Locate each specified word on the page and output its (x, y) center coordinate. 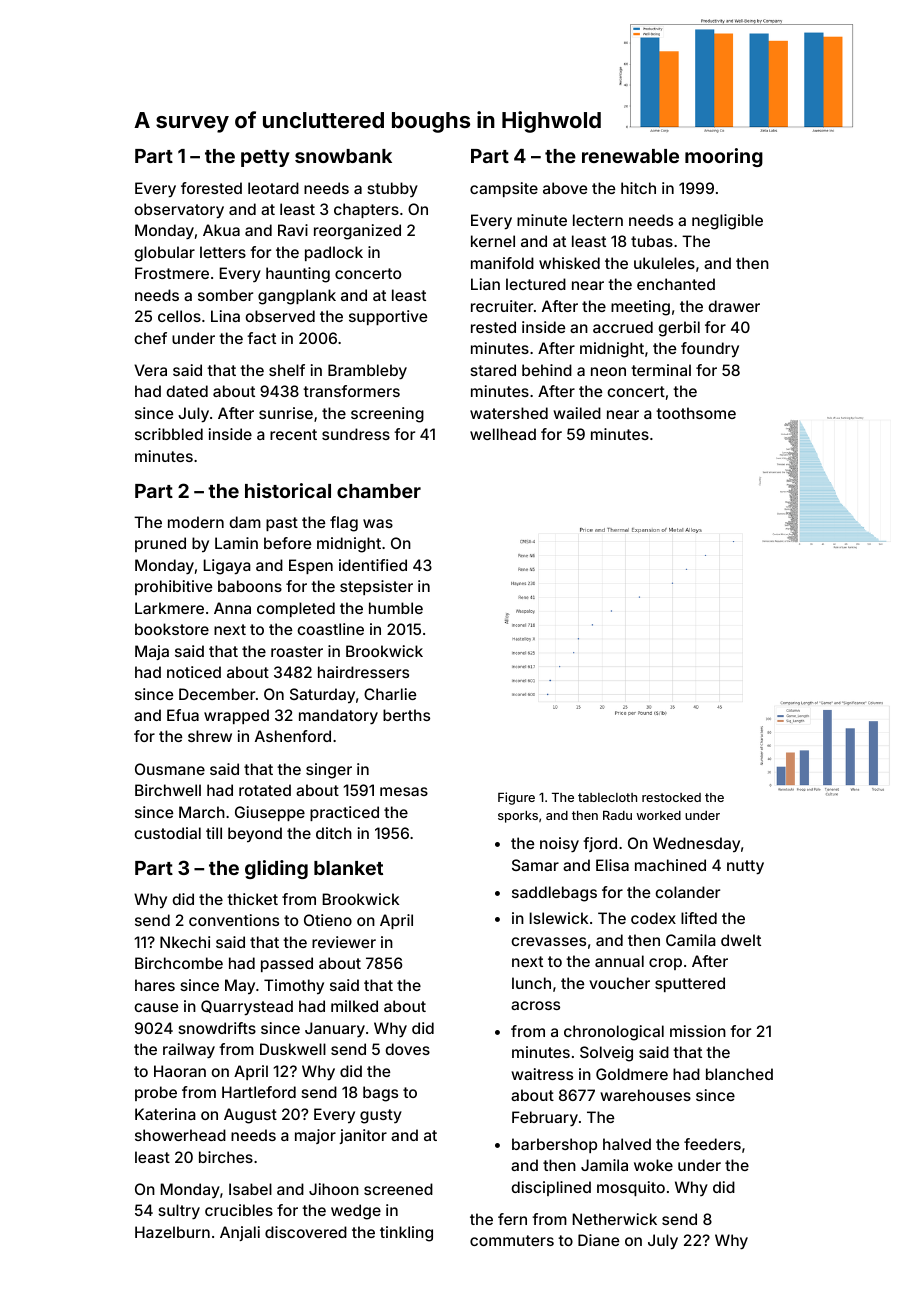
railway (189, 1051)
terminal (661, 370)
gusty (381, 1116)
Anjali (240, 1233)
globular (164, 254)
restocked (671, 797)
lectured (536, 284)
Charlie (390, 694)
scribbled (169, 434)
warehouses (645, 1095)
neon (608, 371)
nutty (745, 867)
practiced (344, 813)
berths (406, 715)
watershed (509, 413)
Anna (232, 608)
